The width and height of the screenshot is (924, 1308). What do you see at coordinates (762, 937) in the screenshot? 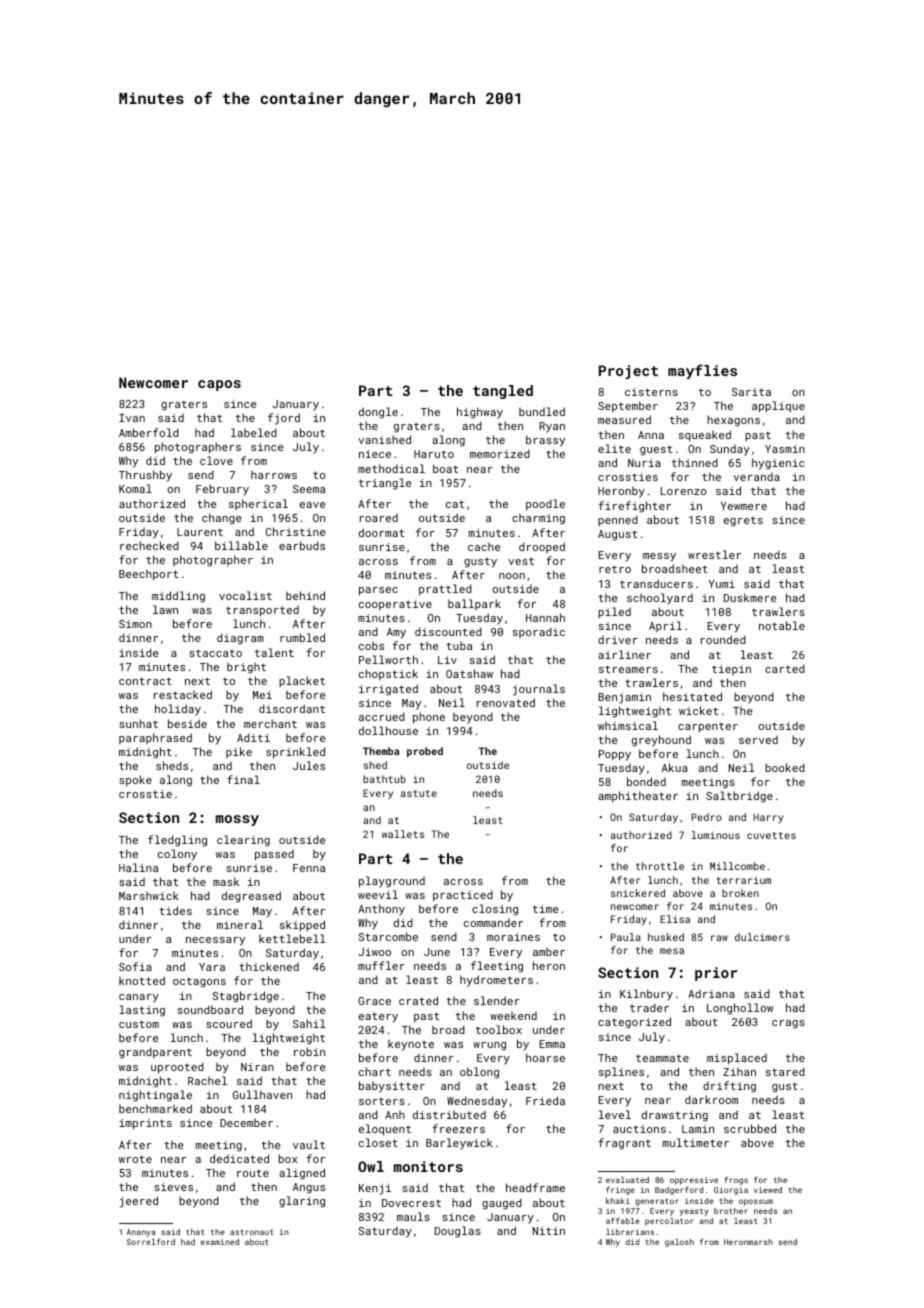
I see `dulcimers` at bounding box center [762, 937].
